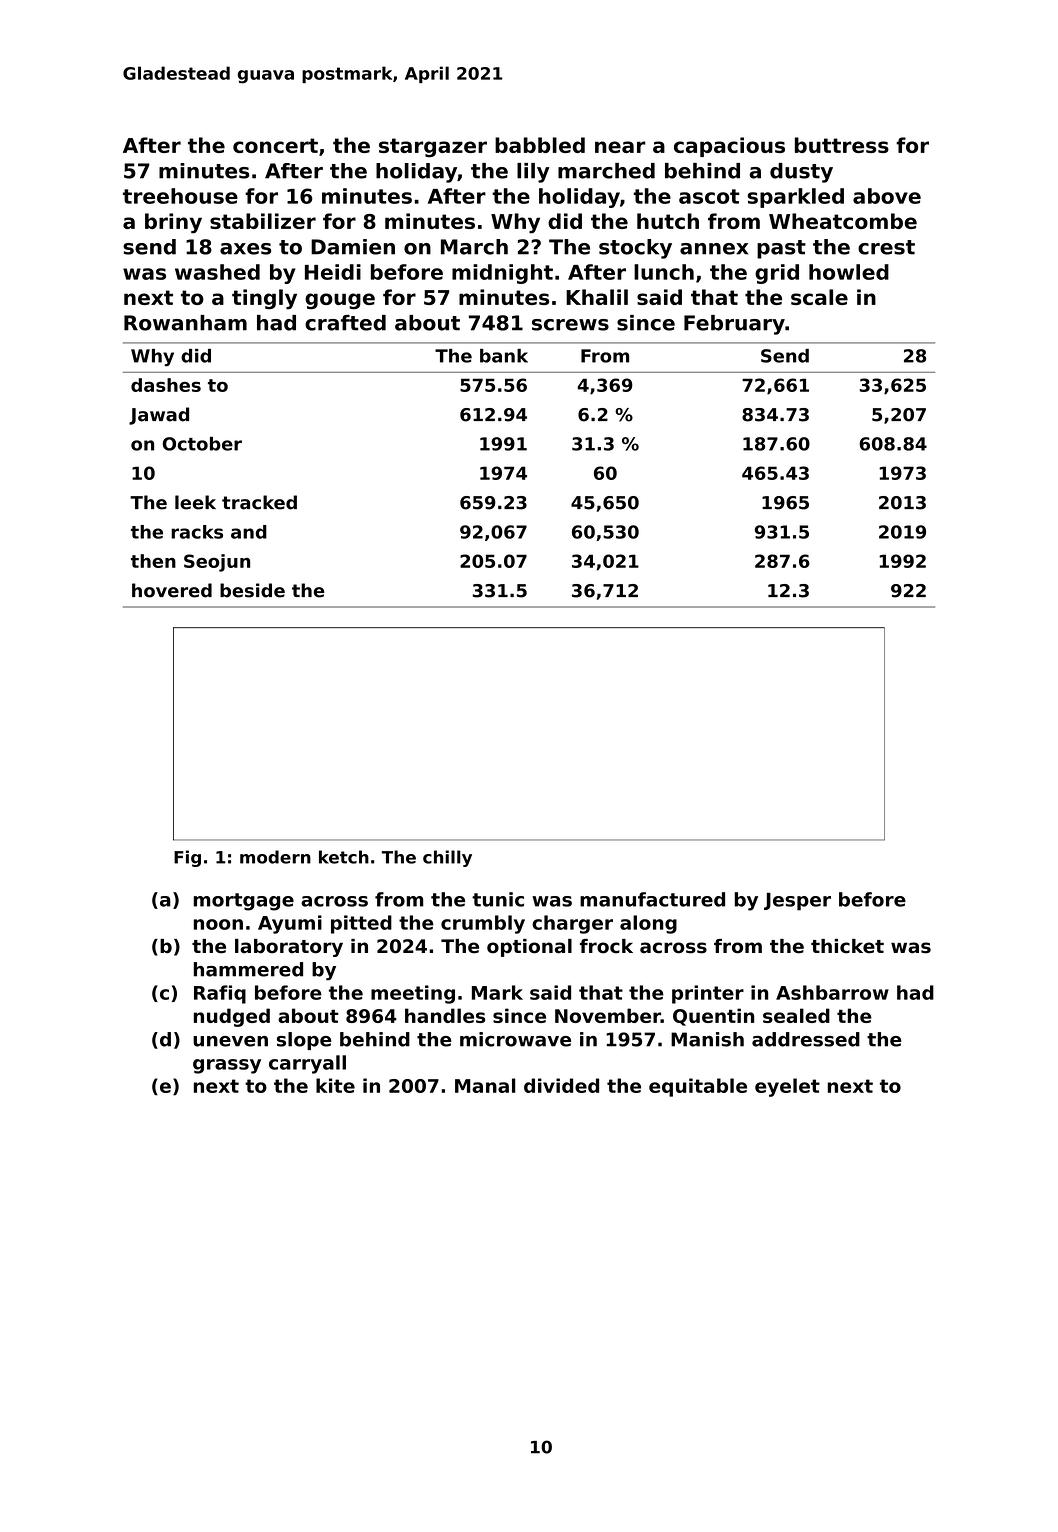  I want to click on buttress, so click(842, 145).
